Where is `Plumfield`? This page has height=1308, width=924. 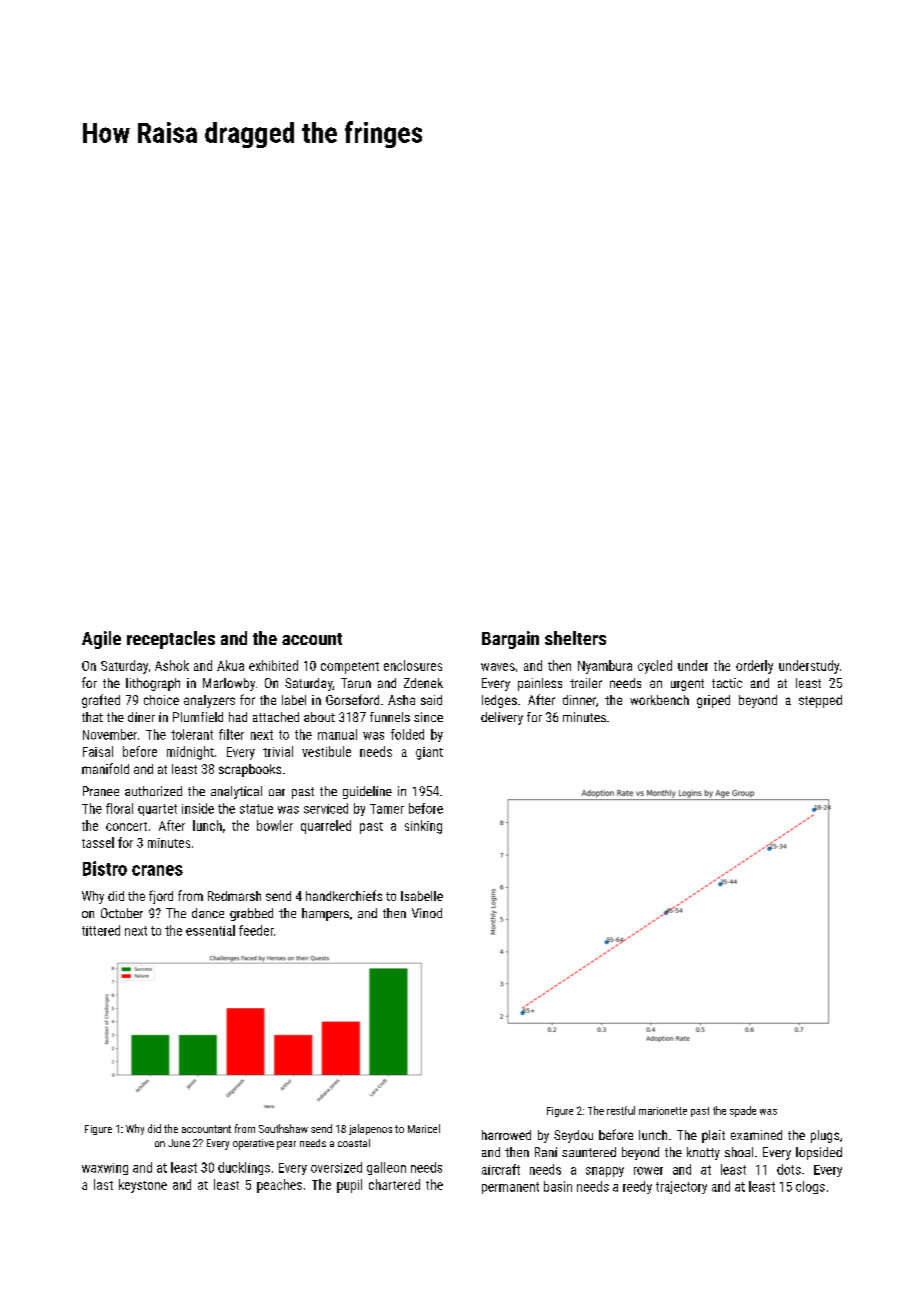
Plumfield is located at coordinates (198, 717).
